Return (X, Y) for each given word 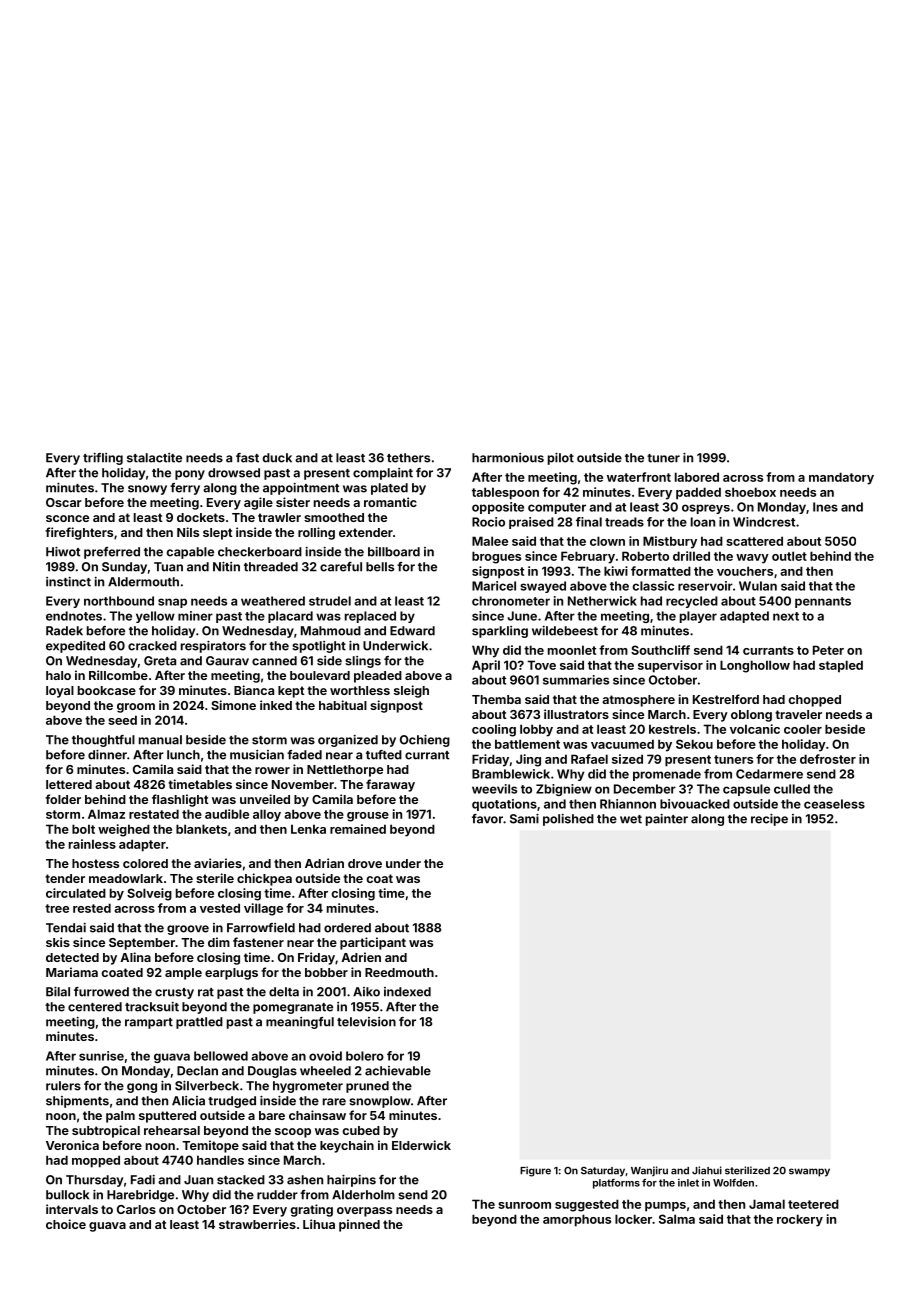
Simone (233, 705)
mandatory (841, 478)
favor (487, 819)
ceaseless (834, 804)
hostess (95, 863)
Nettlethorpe (345, 771)
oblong (751, 716)
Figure (535, 1171)
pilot (561, 459)
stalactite (154, 458)
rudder (277, 1195)
